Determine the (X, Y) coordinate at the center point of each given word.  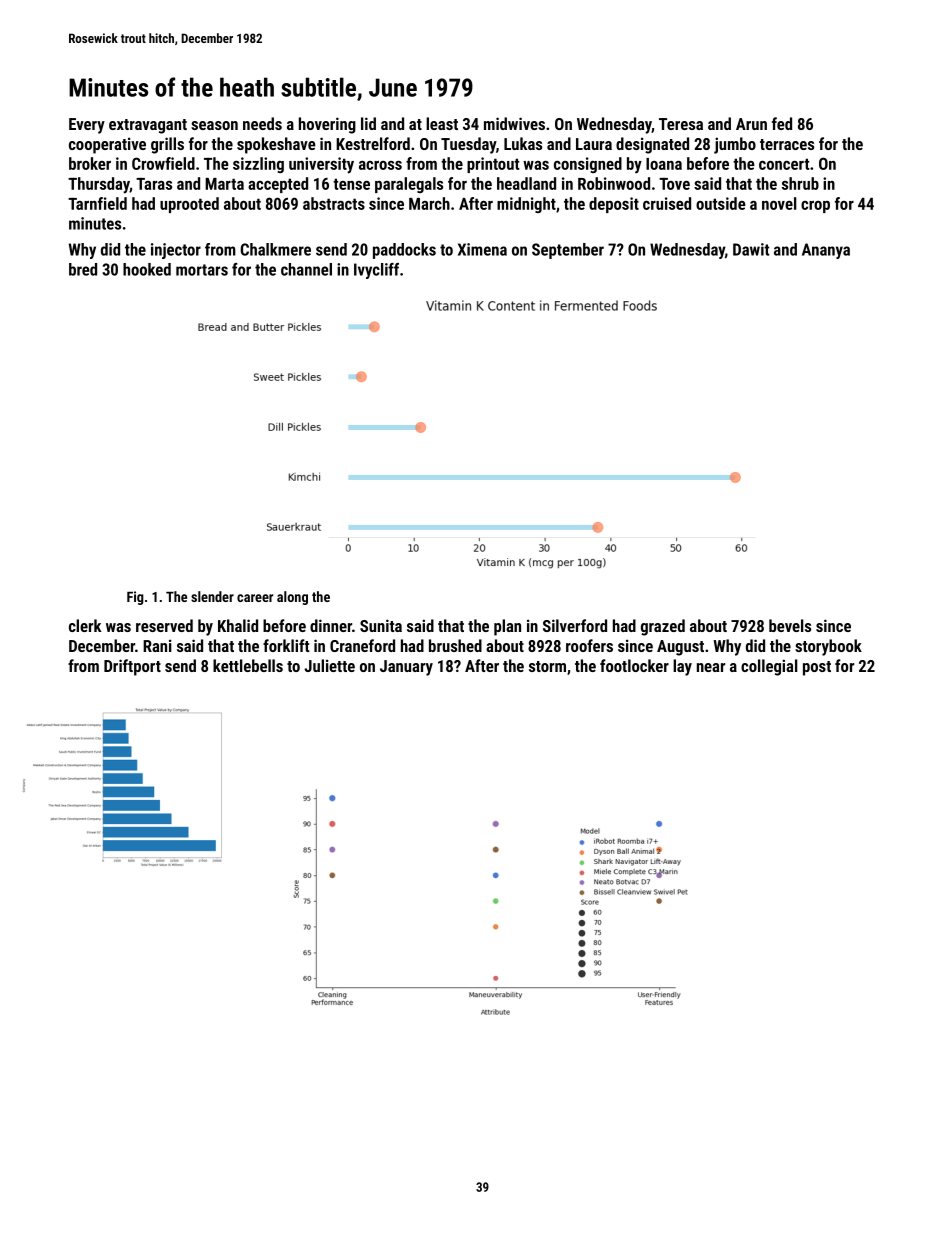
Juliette (329, 665)
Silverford (575, 625)
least (442, 123)
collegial (769, 667)
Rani (157, 645)
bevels (790, 625)
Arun (751, 124)
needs (262, 123)
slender (212, 596)
